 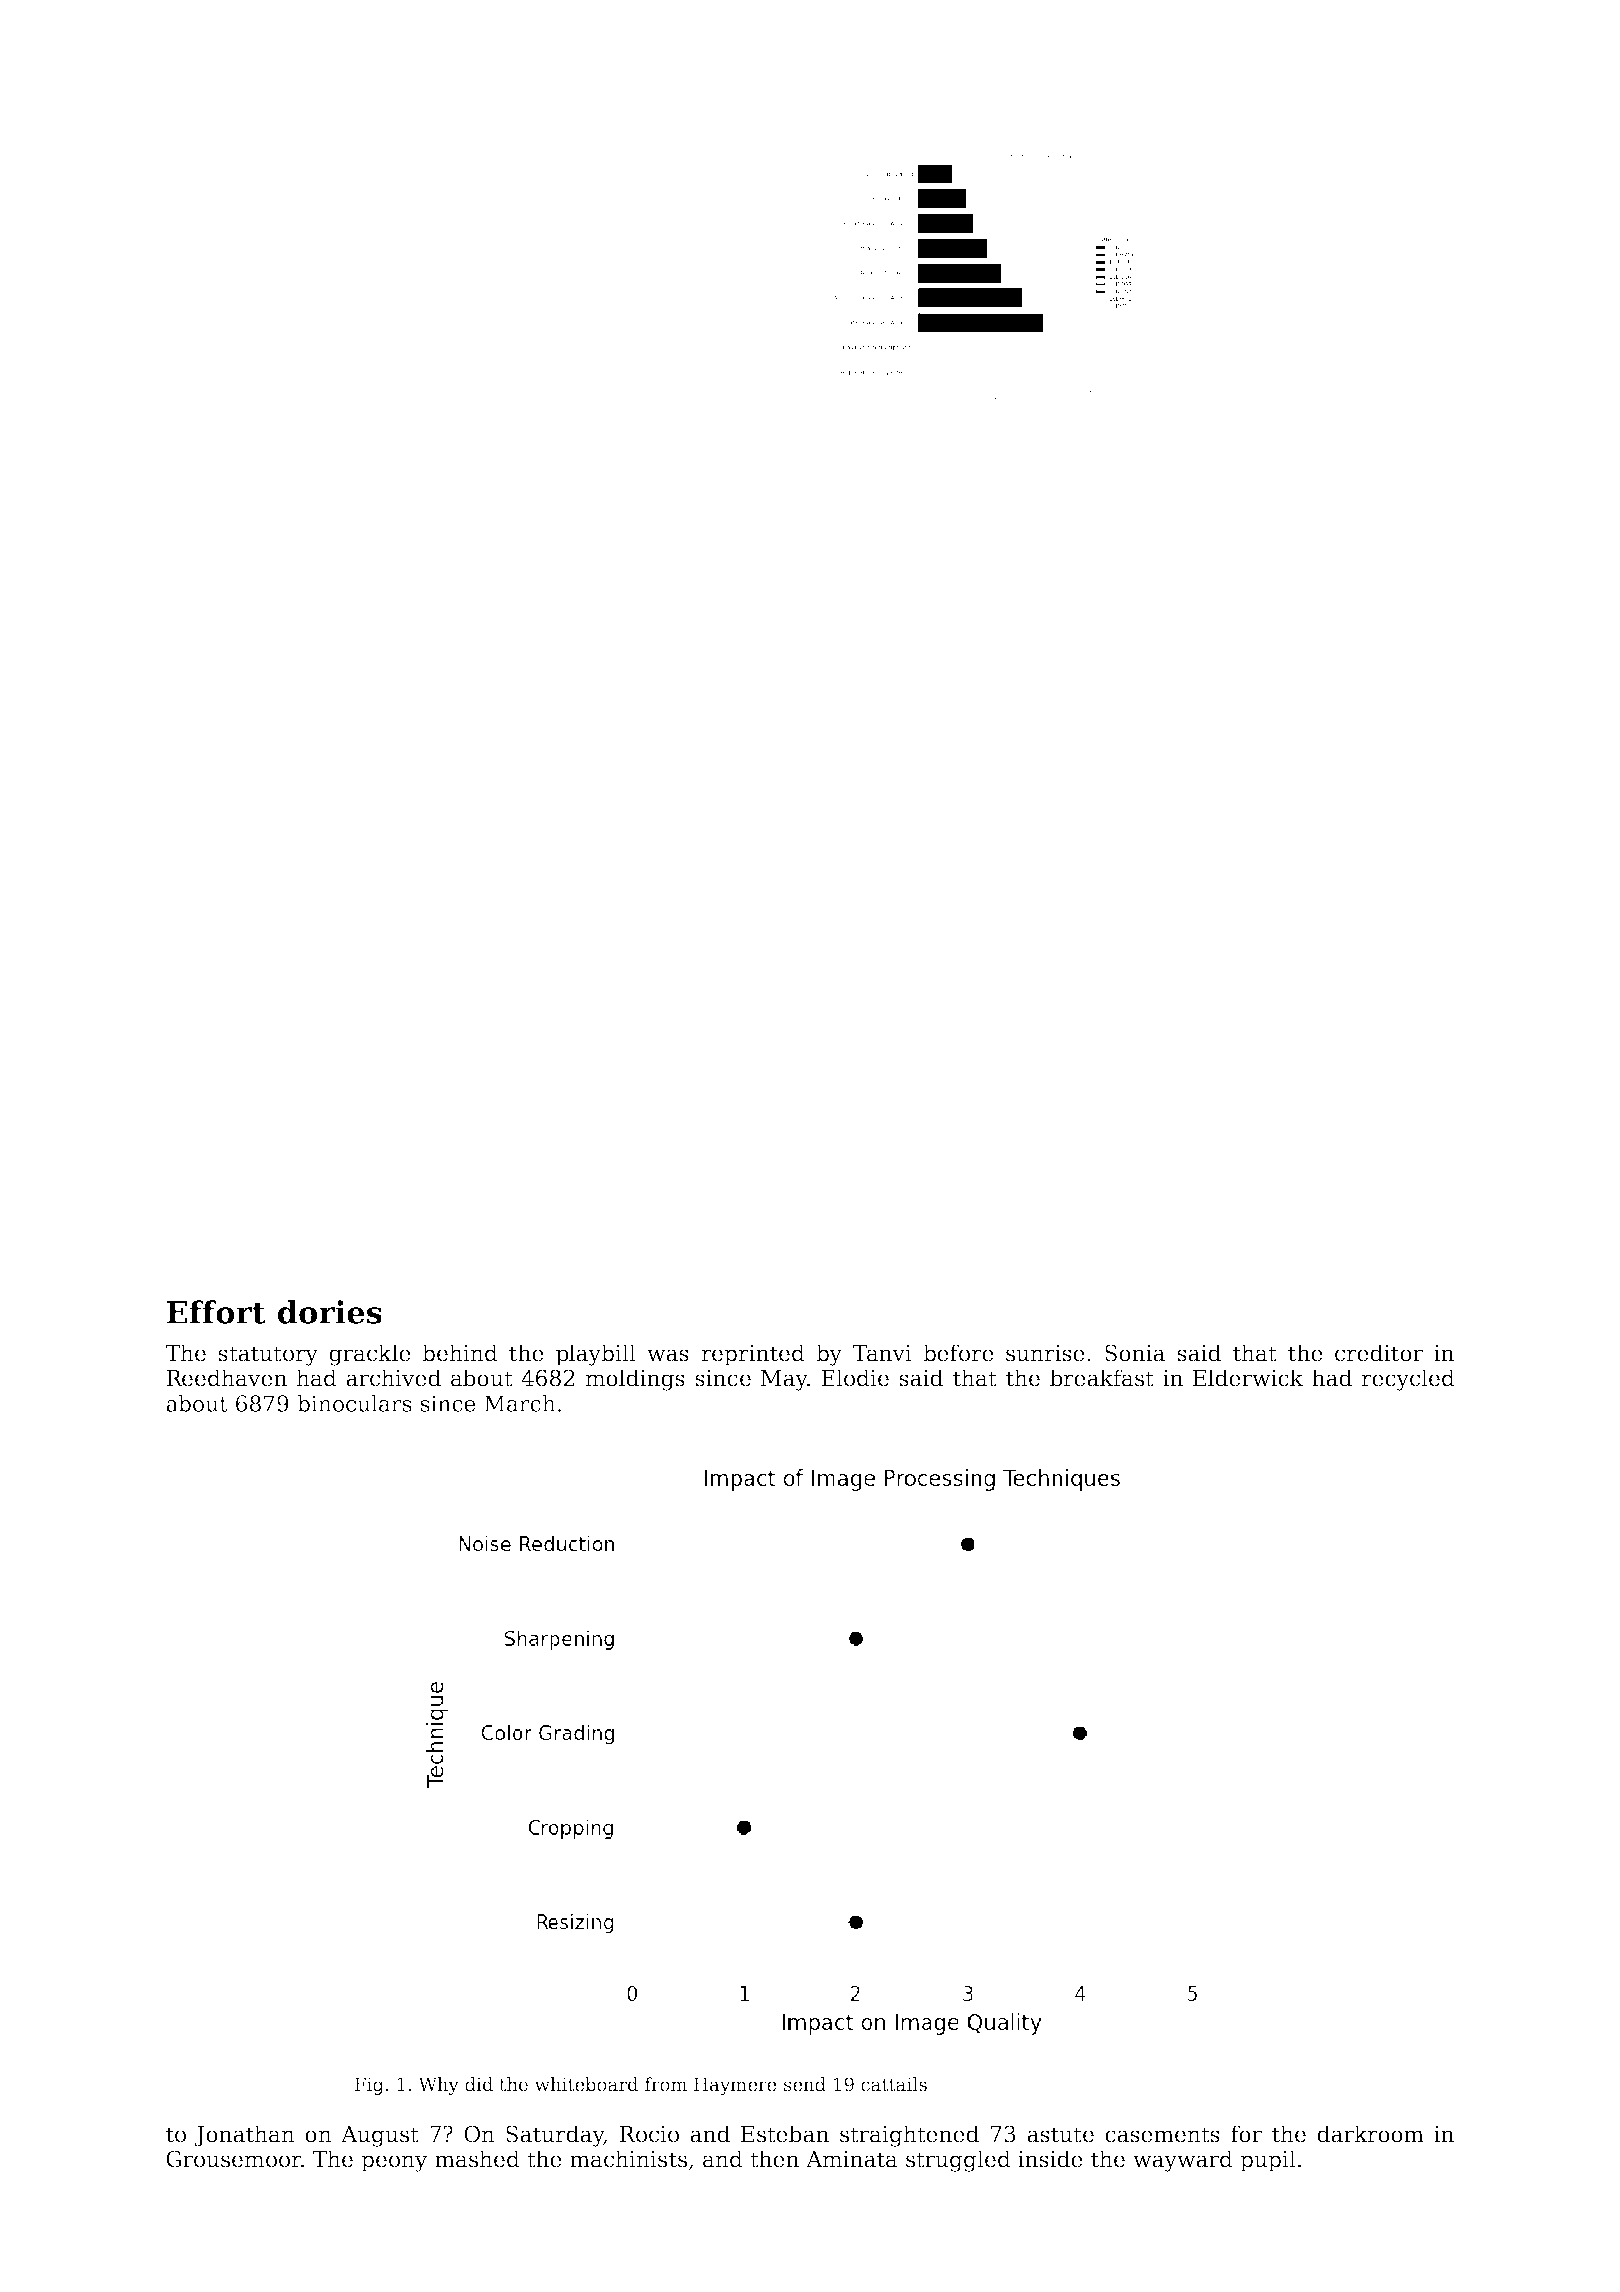 What do you see at coordinates (855, 1378) in the document?
I see `Elodie` at bounding box center [855, 1378].
